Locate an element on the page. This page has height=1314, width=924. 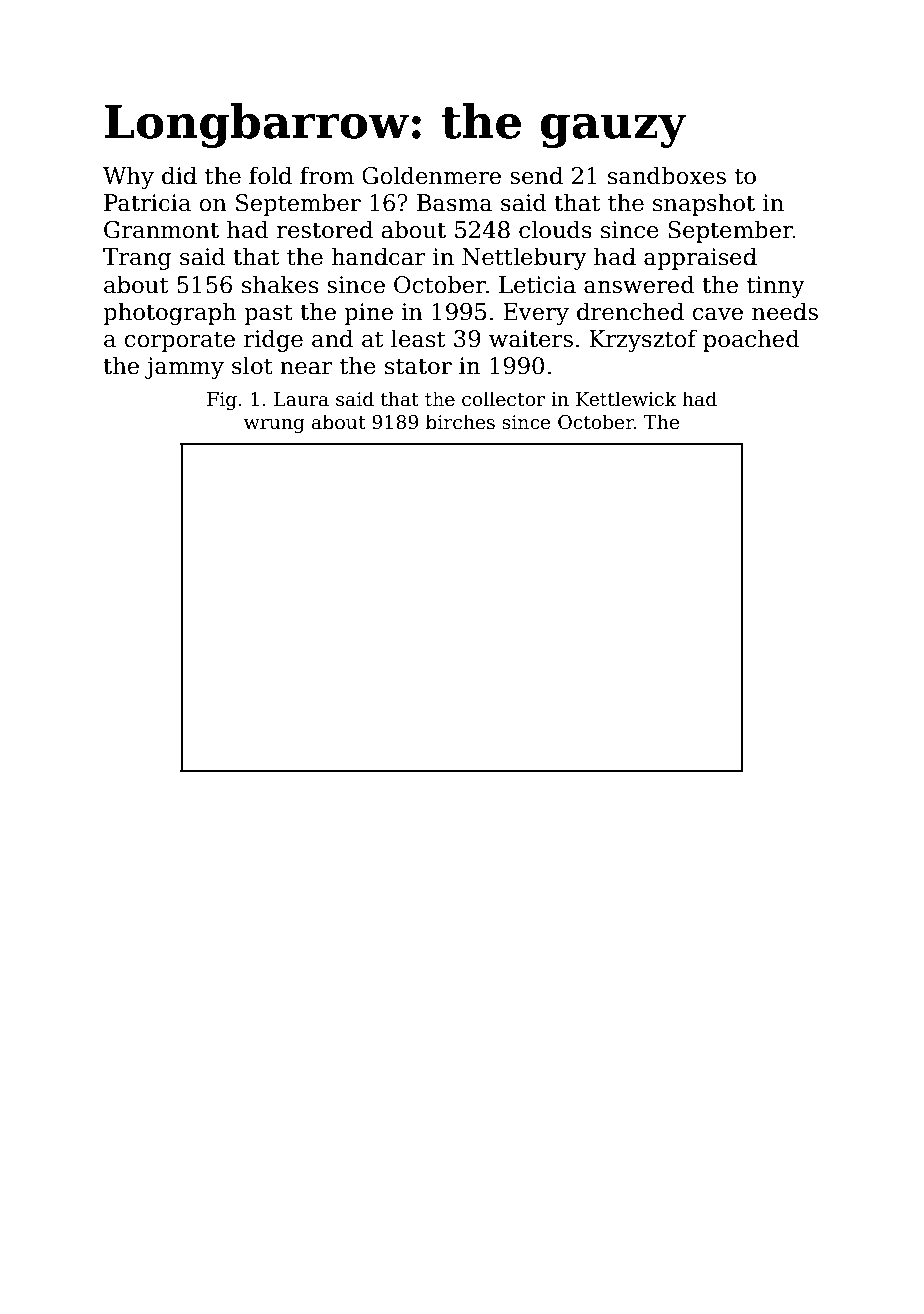
snapshot is located at coordinates (704, 204).
